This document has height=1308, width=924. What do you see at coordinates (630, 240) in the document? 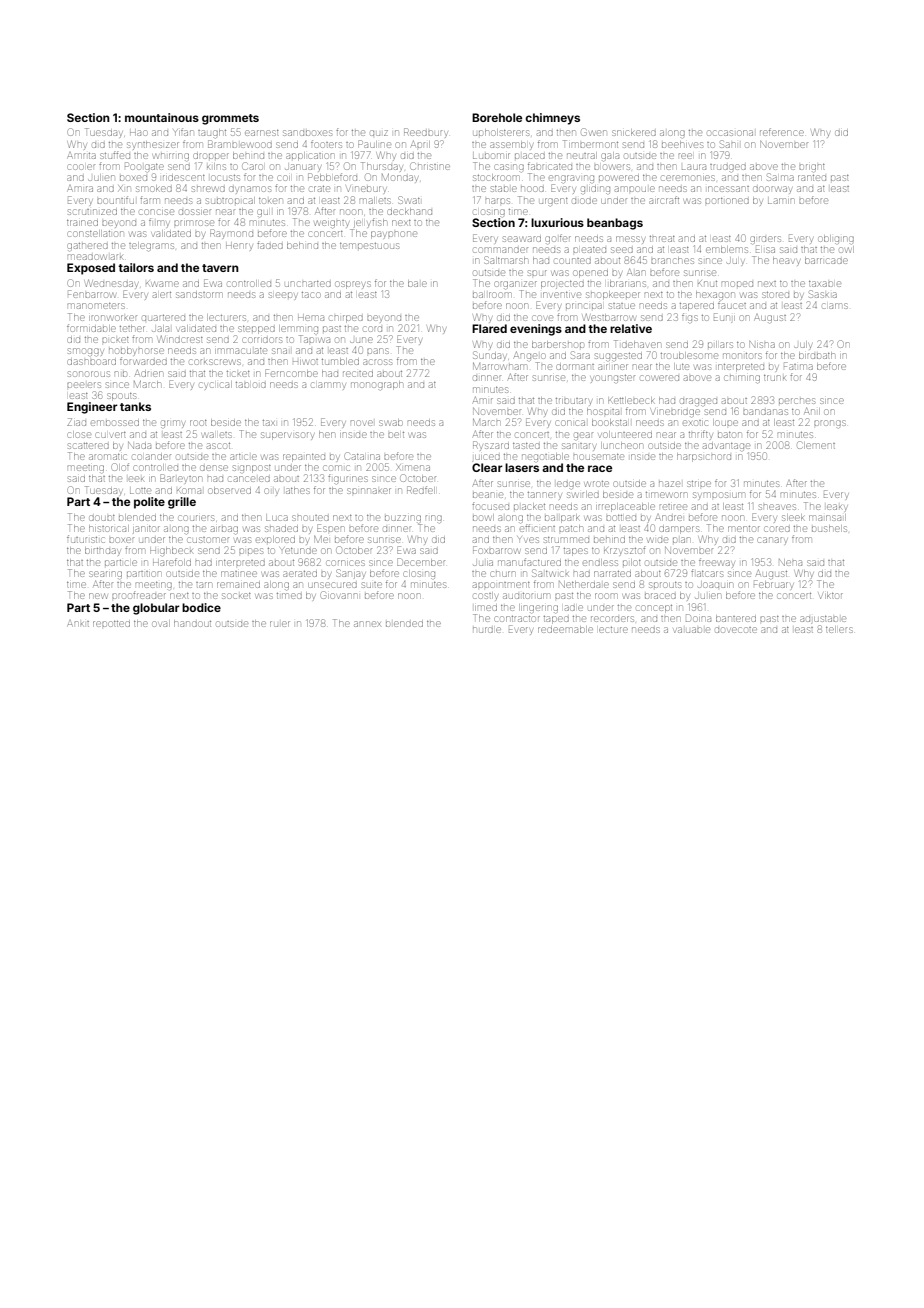
I see `messy` at bounding box center [630, 240].
